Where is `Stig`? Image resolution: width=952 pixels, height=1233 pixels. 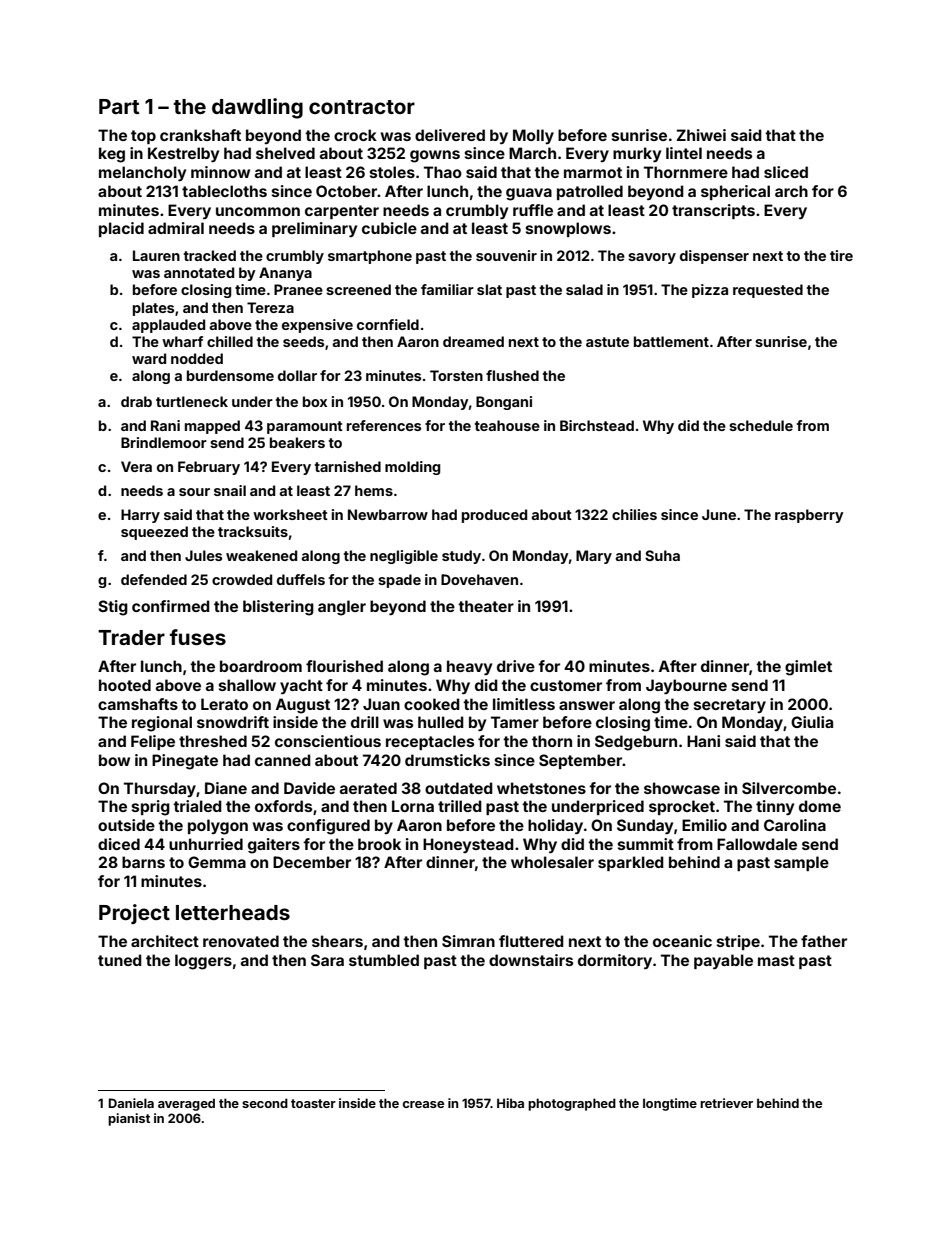 Stig is located at coordinates (113, 608).
